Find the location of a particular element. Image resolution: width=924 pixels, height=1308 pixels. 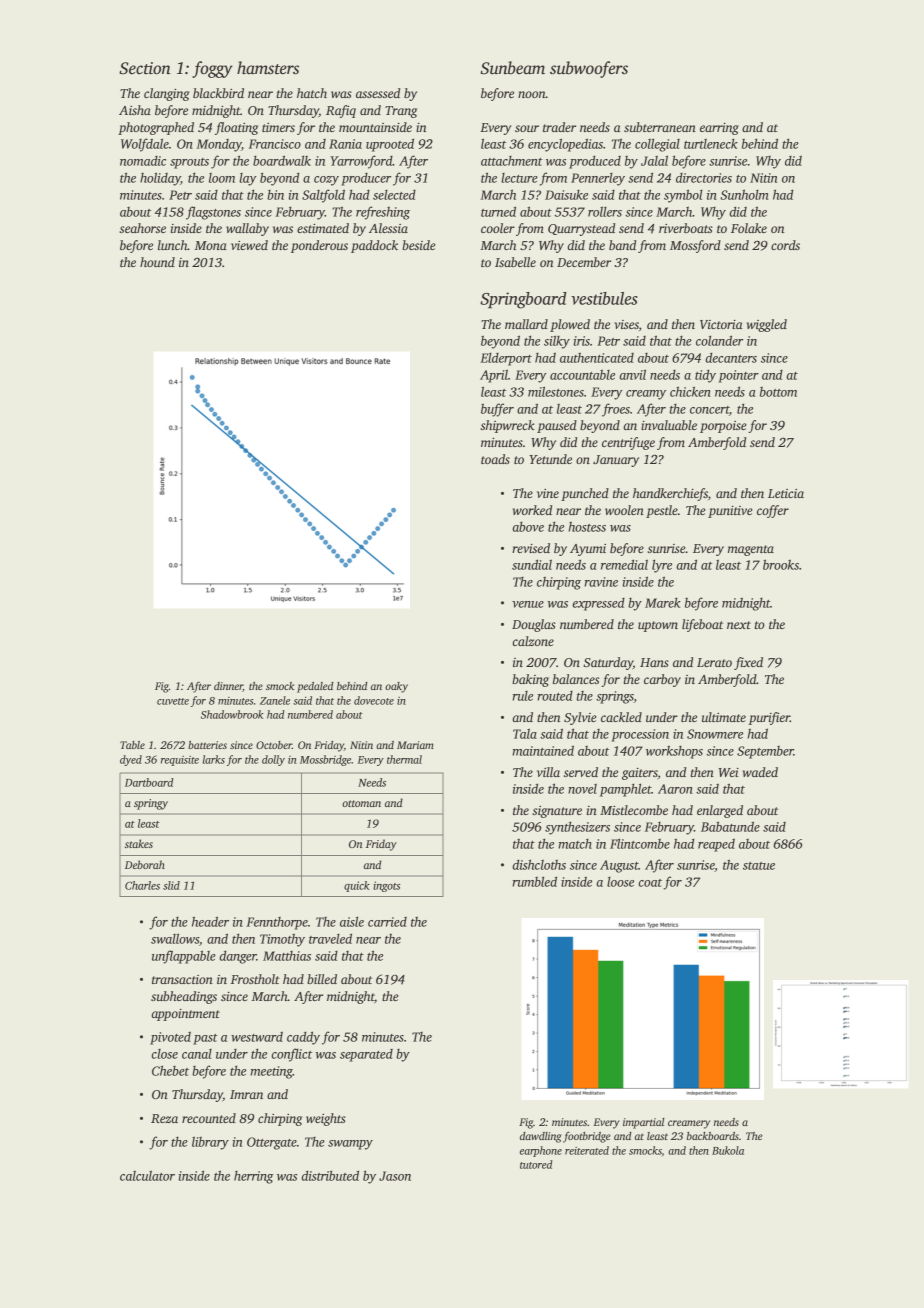

dinner is located at coordinates (228, 687).
